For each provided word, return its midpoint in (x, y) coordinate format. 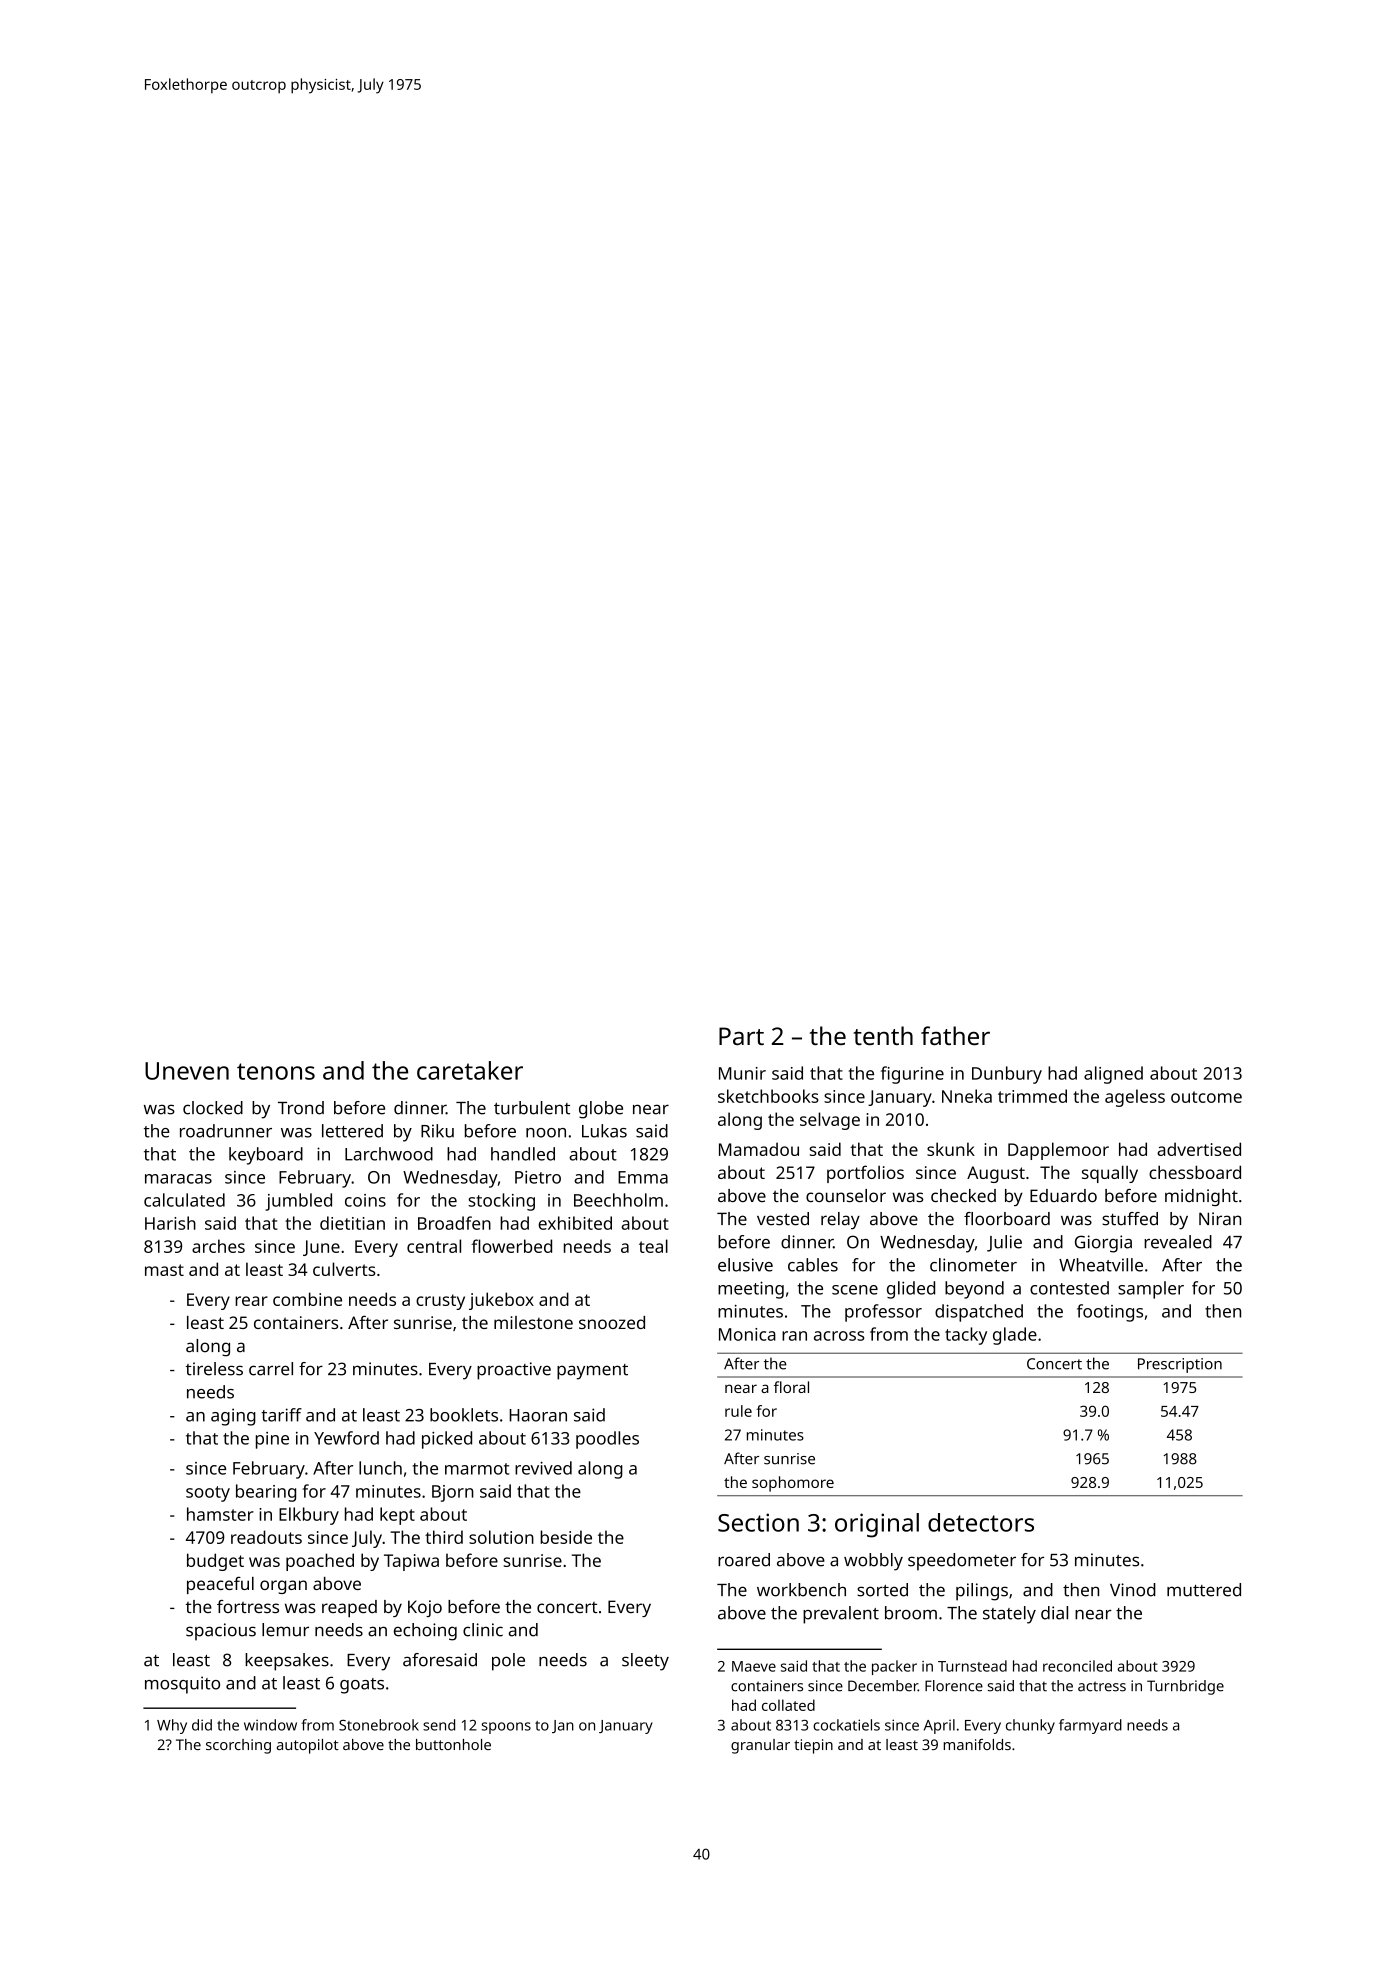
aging (233, 1417)
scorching (238, 1746)
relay (840, 1221)
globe (601, 1110)
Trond (301, 1108)
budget (215, 1562)
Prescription (1180, 1365)
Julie (1004, 1243)
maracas (178, 1179)
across (839, 1336)
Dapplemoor (1058, 1151)
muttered (1204, 1590)
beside (566, 1537)
